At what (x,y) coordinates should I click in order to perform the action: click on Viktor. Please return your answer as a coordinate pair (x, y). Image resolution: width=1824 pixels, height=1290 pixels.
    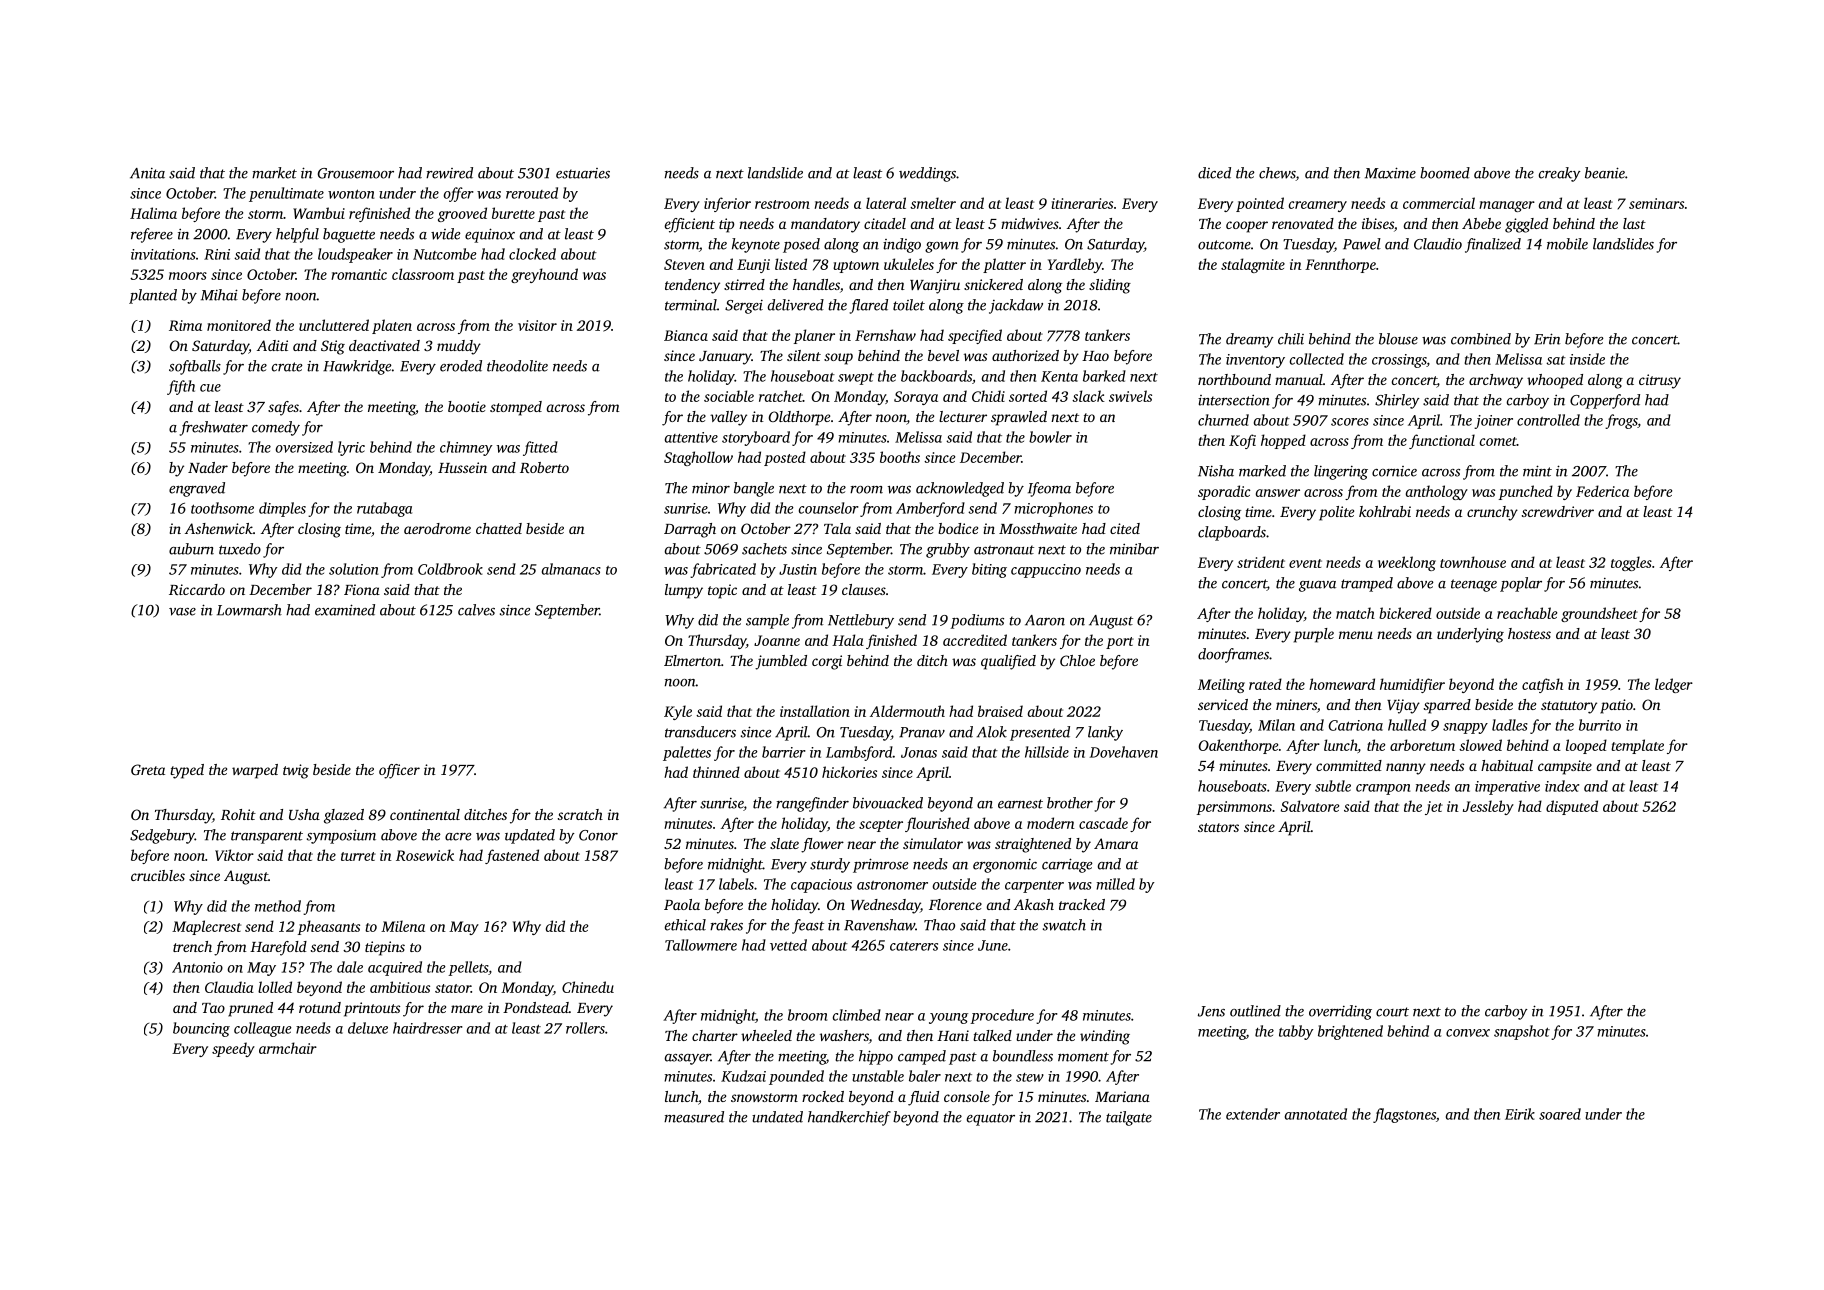
    Looking at the image, I should click on (234, 855).
